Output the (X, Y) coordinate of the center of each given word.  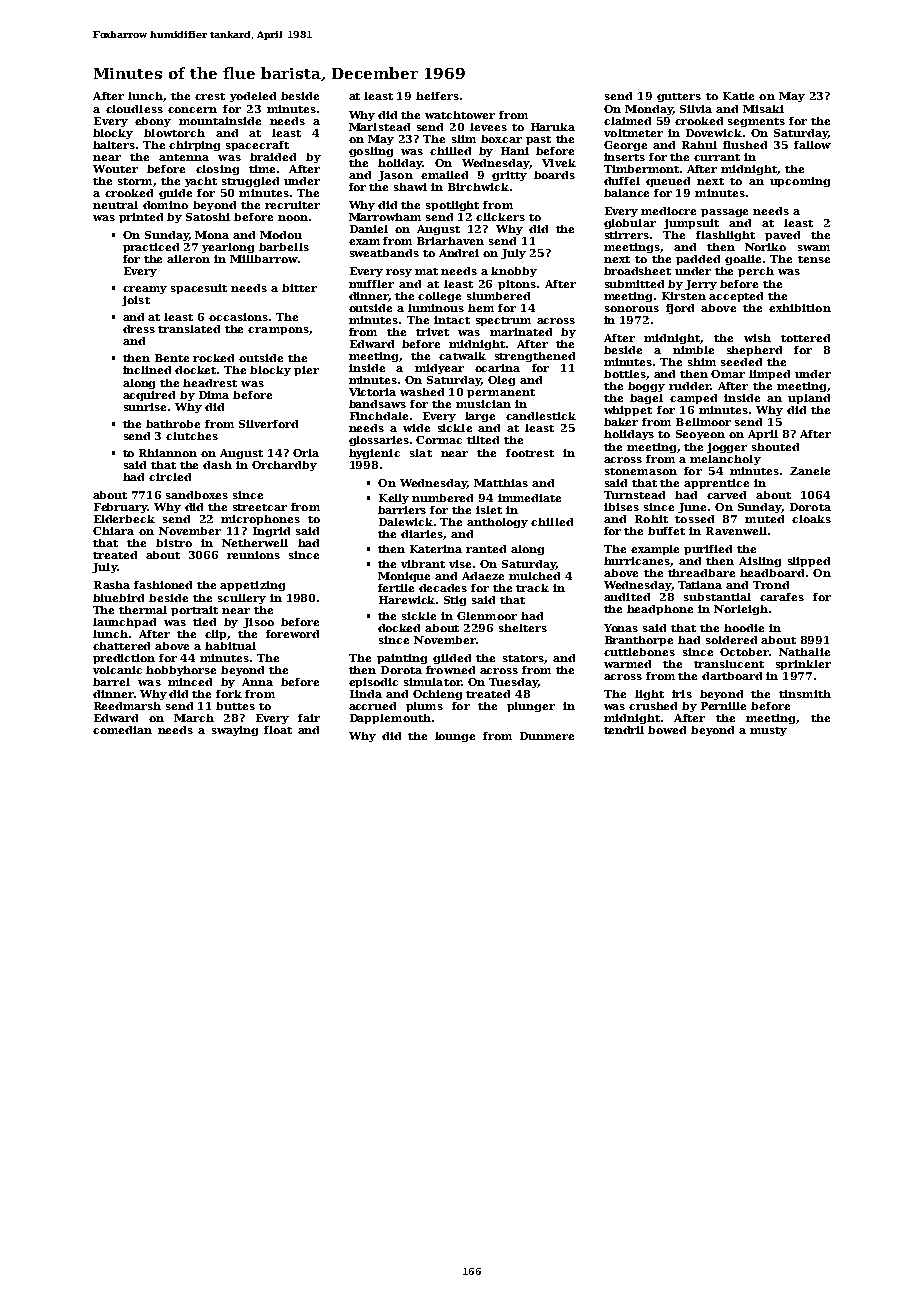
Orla (306, 453)
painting (402, 659)
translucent (729, 664)
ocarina (497, 368)
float (278, 730)
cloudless (134, 109)
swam (814, 248)
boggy (646, 387)
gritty (509, 176)
